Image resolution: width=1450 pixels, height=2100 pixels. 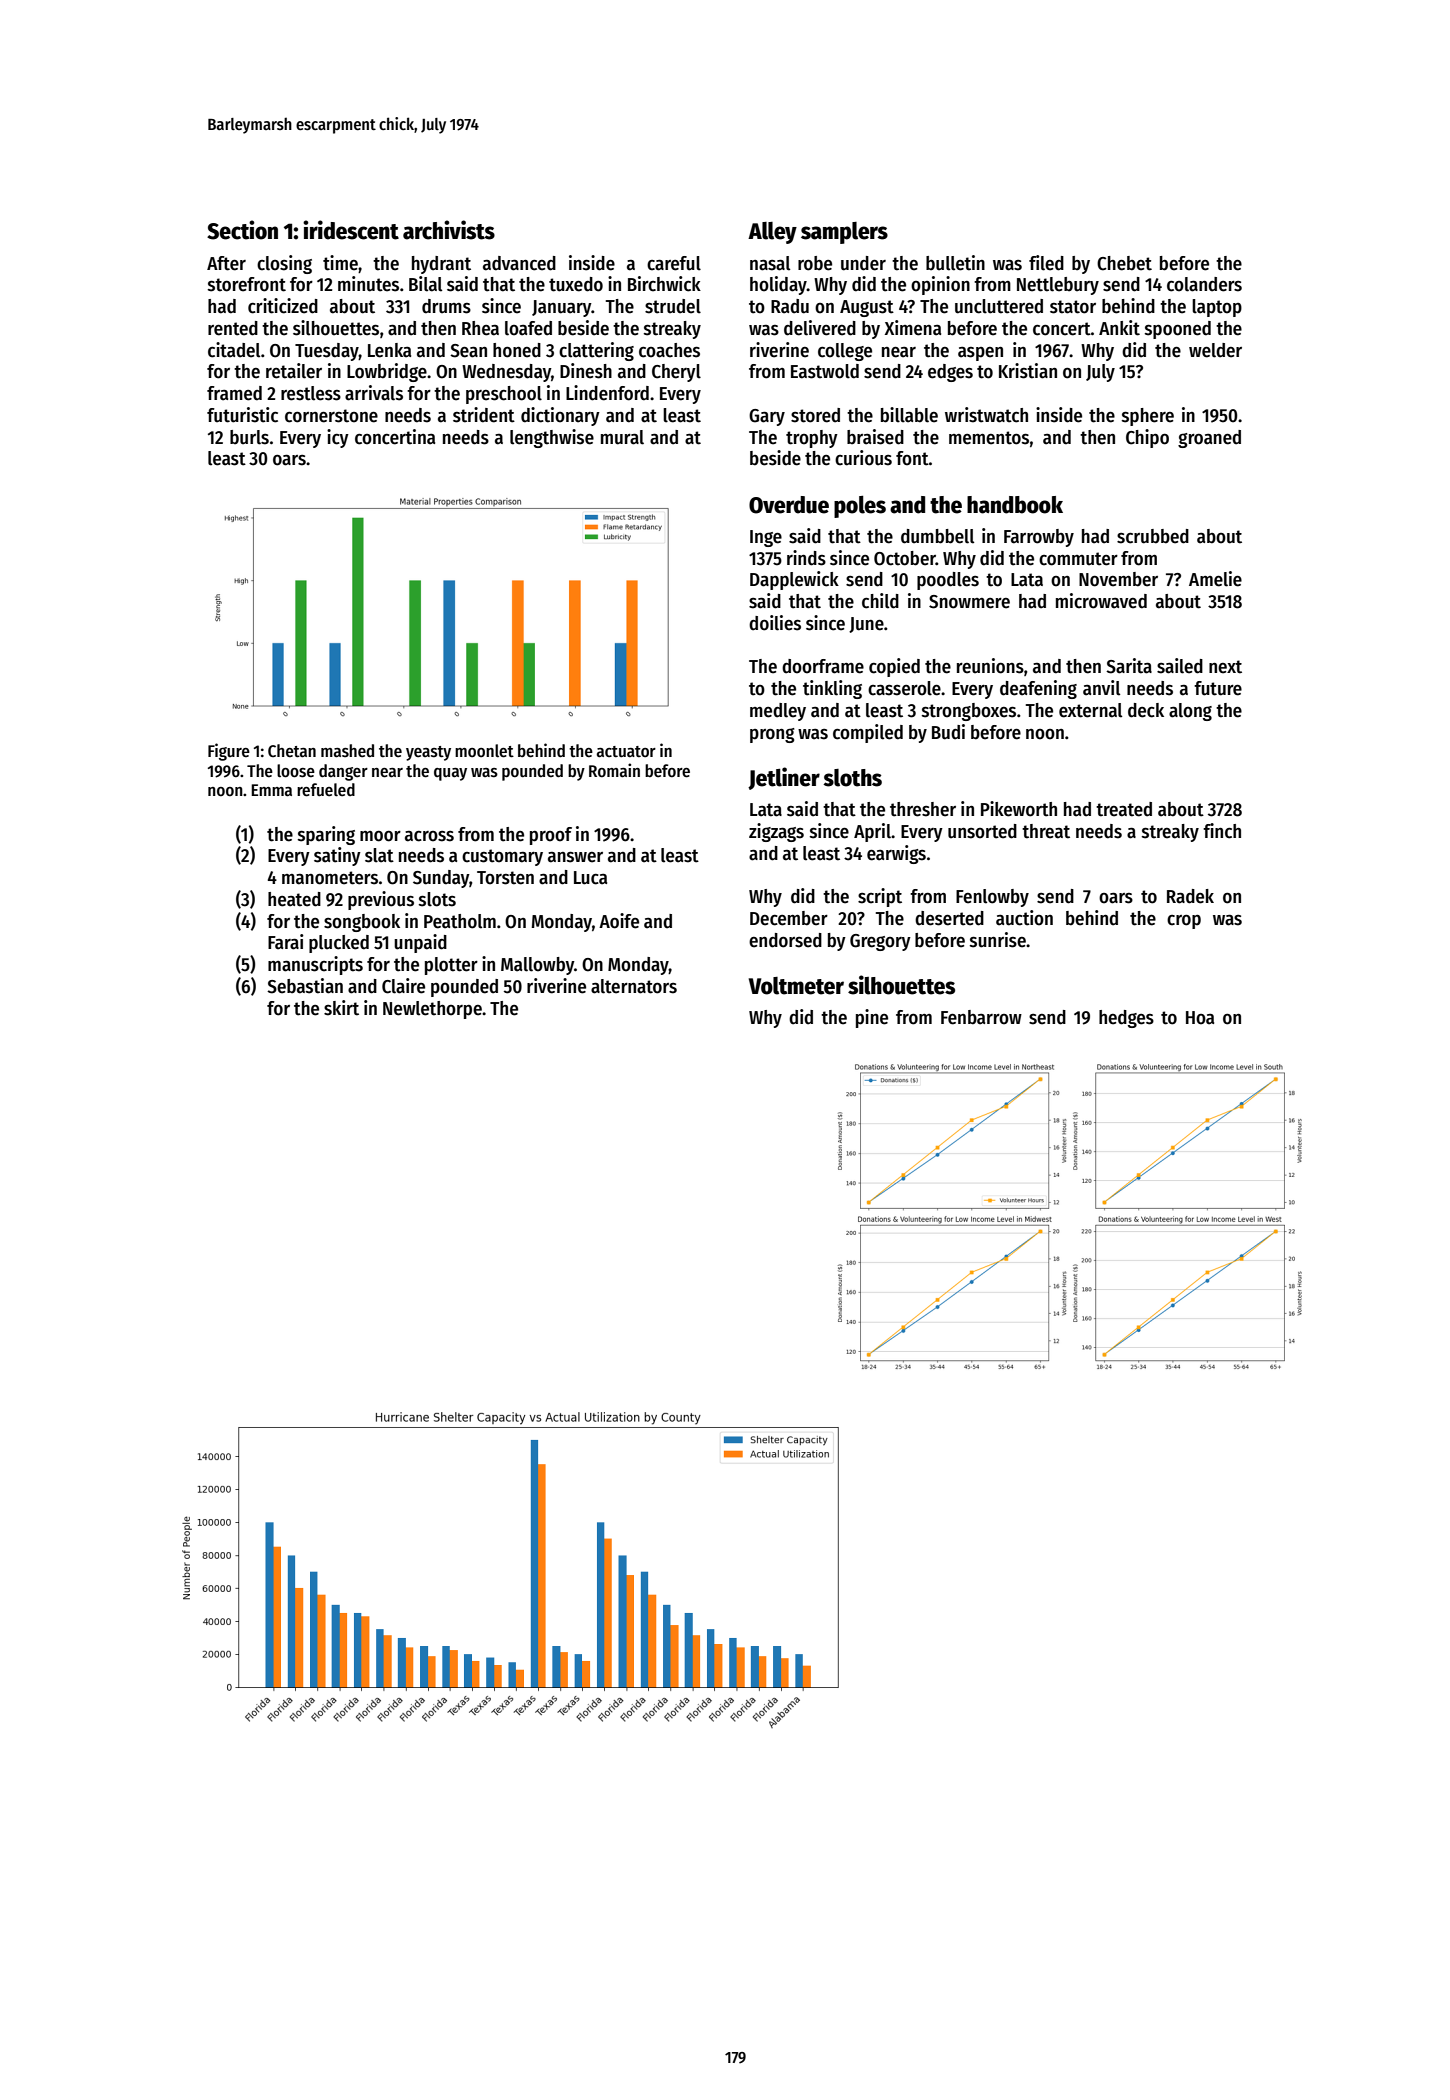 I want to click on hydrant, so click(x=441, y=265).
